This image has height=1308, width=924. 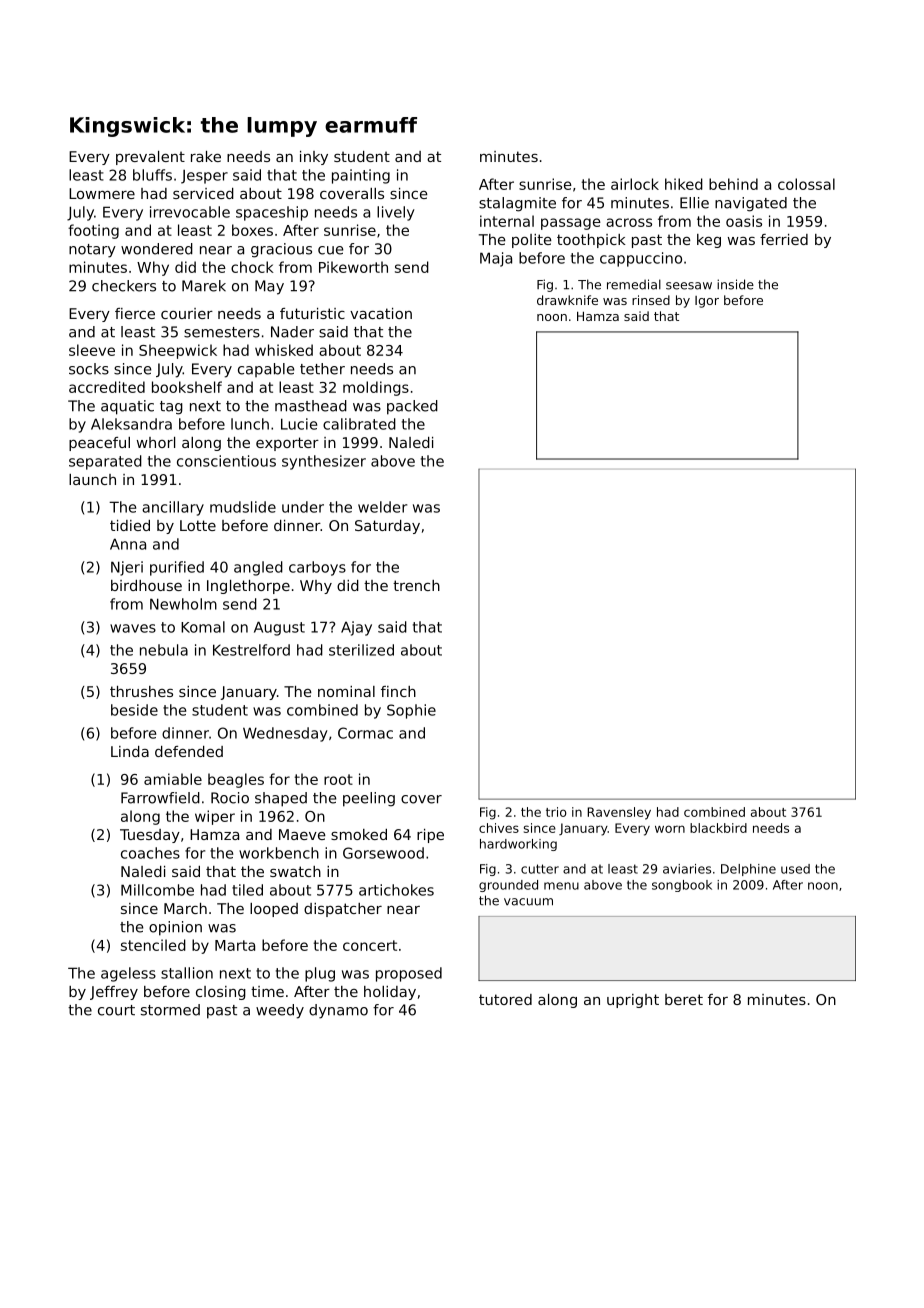 I want to click on airlock, so click(x=635, y=184).
